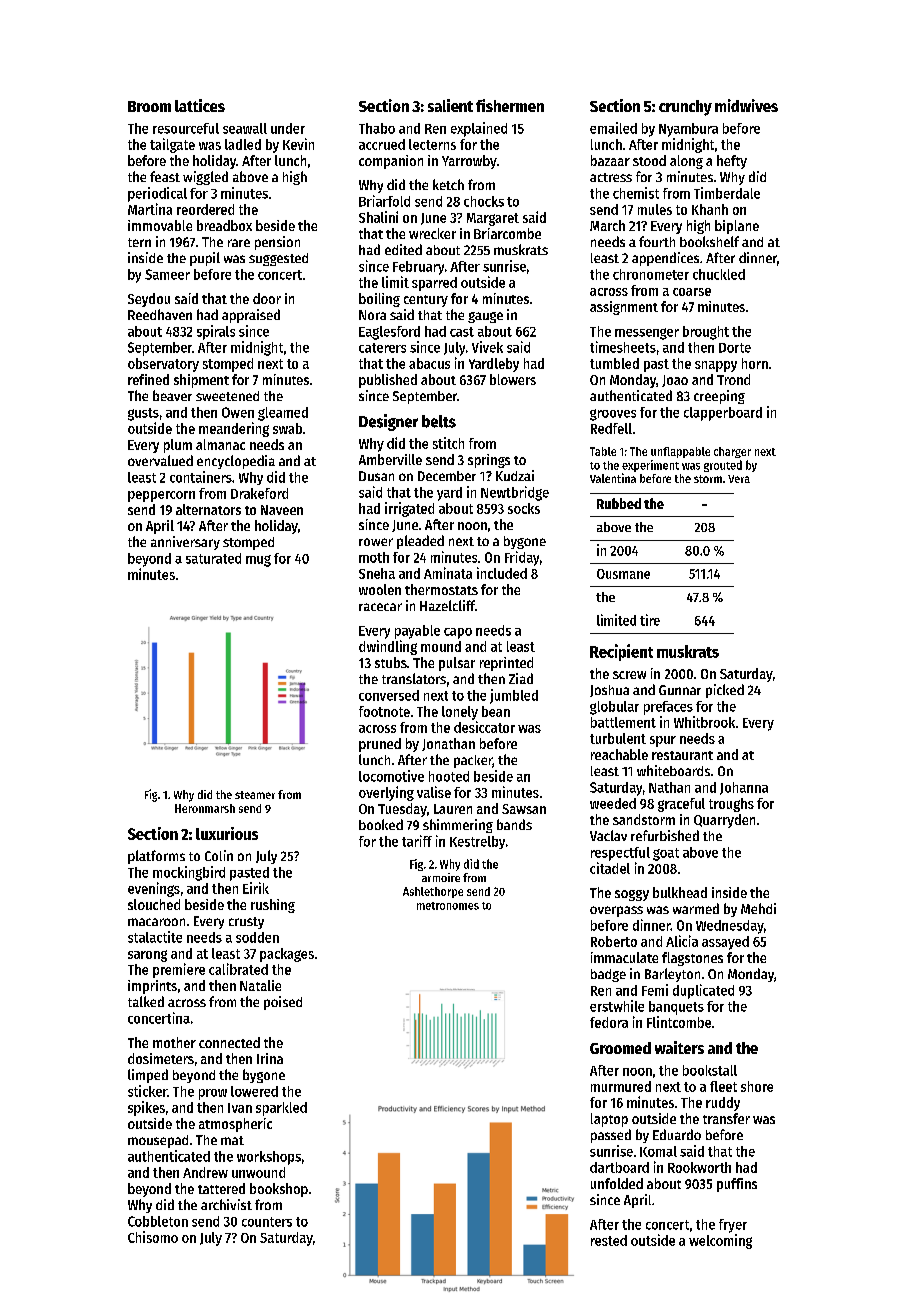 The height and width of the page is (1316, 908). I want to click on chuckled, so click(719, 274).
